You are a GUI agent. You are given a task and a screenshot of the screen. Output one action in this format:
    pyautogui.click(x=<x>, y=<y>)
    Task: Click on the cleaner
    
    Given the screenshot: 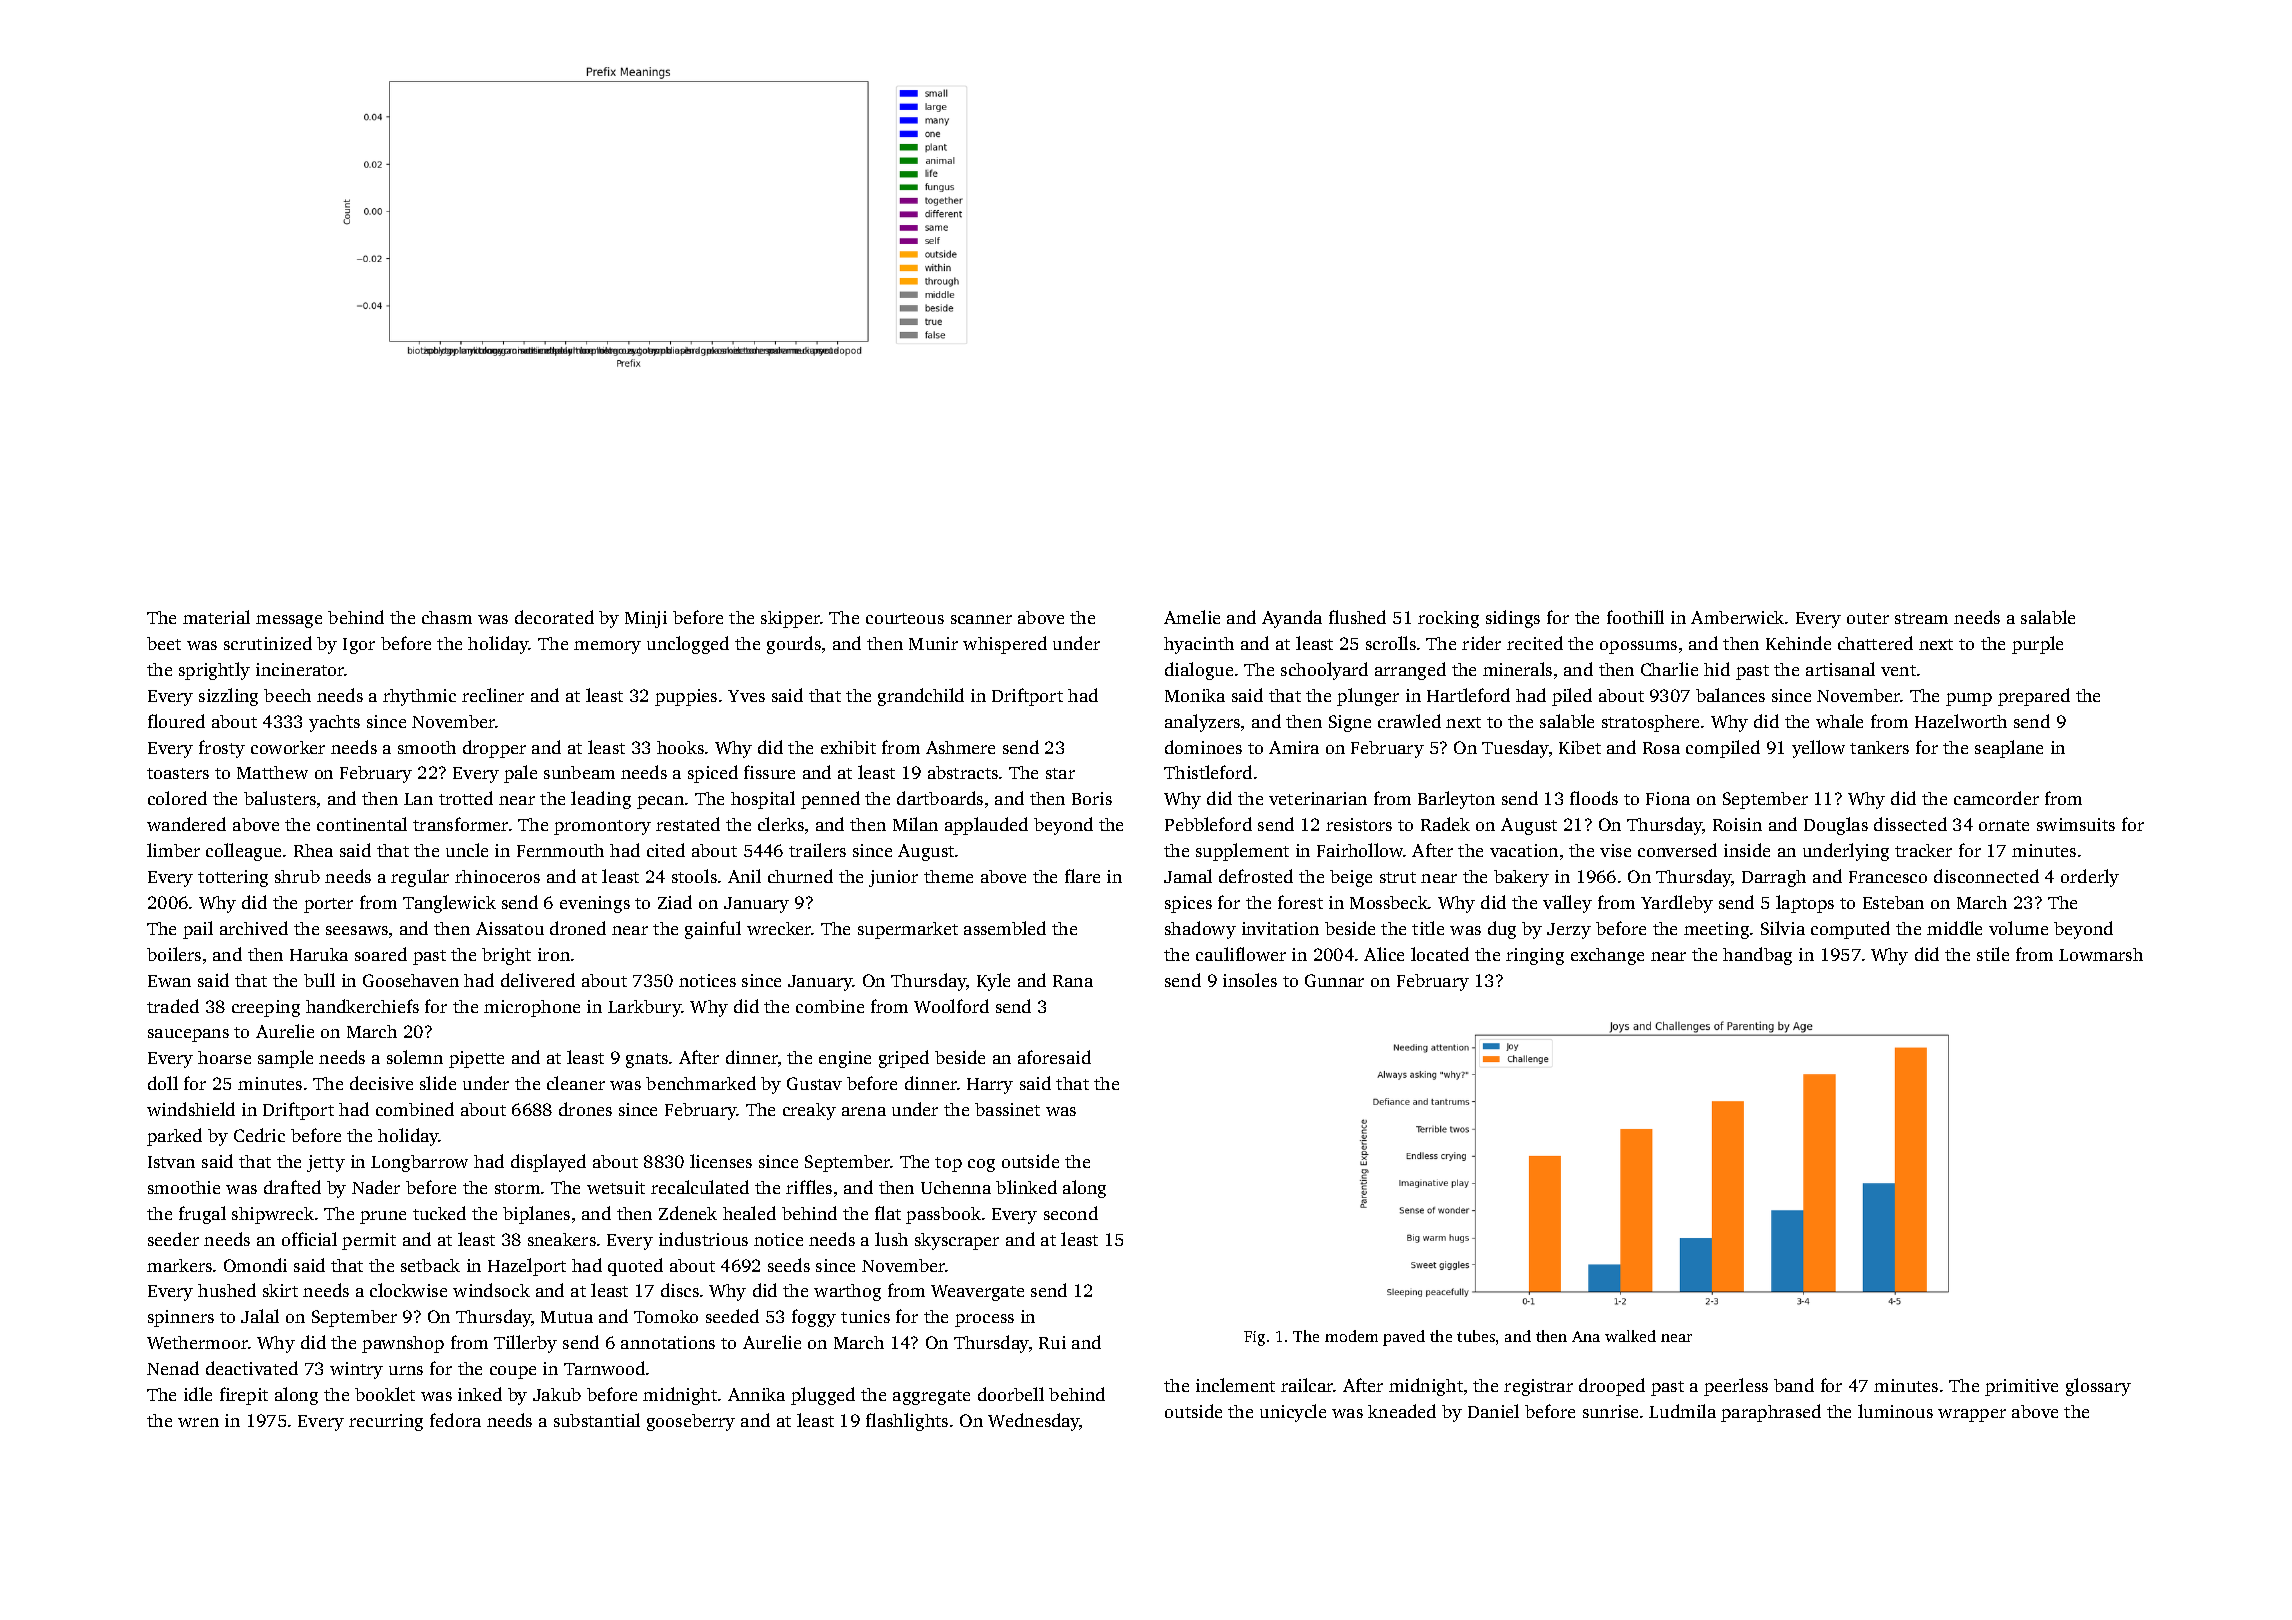 What is the action you would take?
    pyautogui.click(x=576, y=1083)
